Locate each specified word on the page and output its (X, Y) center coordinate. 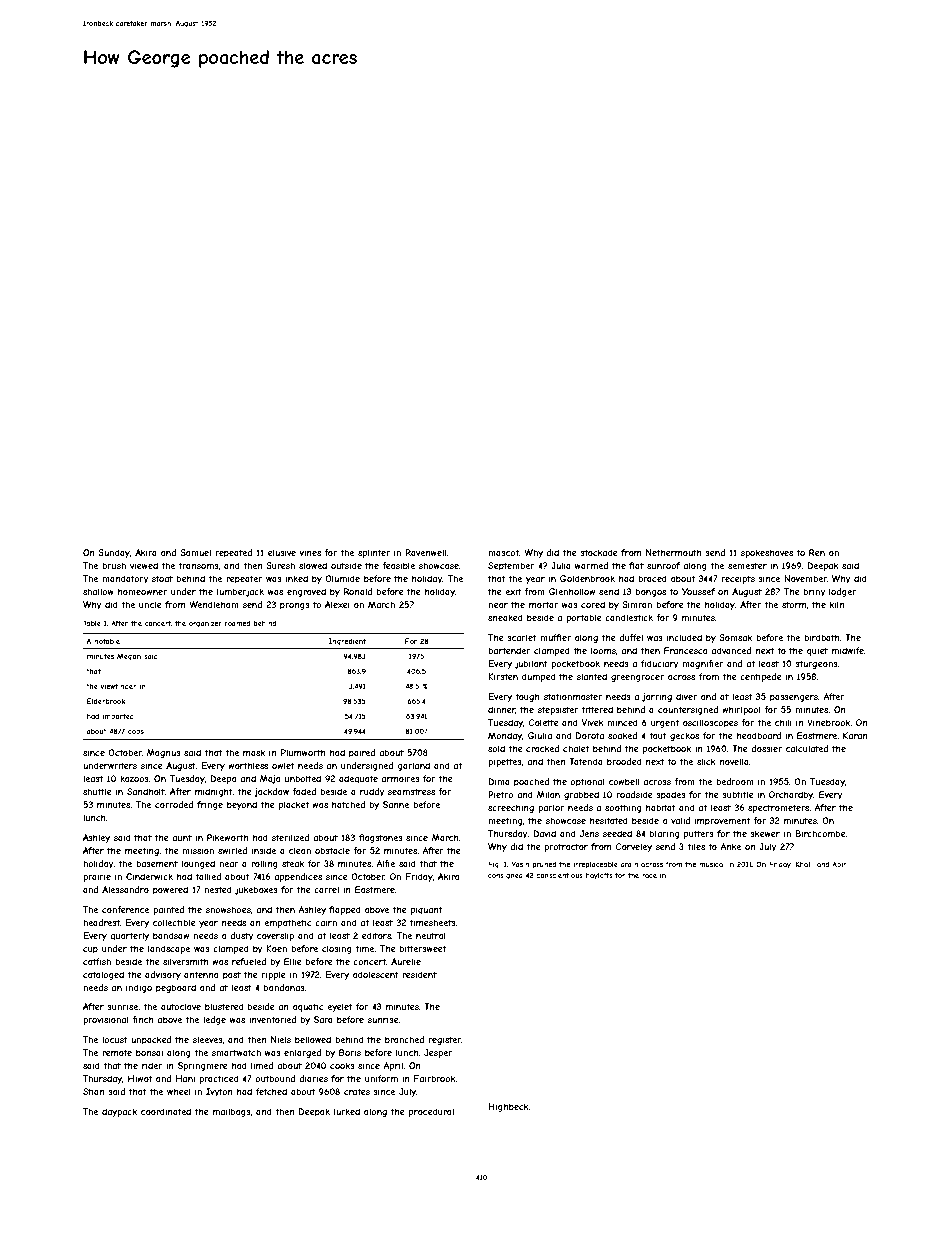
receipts (738, 579)
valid (680, 820)
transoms (199, 565)
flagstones (381, 838)
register (445, 1040)
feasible (398, 565)
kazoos (134, 778)
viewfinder (118, 686)
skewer (765, 833)
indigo (139, 988)
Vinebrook (829, 722)
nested (218, 889)
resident (419, 974)
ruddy (372, 792)
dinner (502, 710)
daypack (119, 1112)
